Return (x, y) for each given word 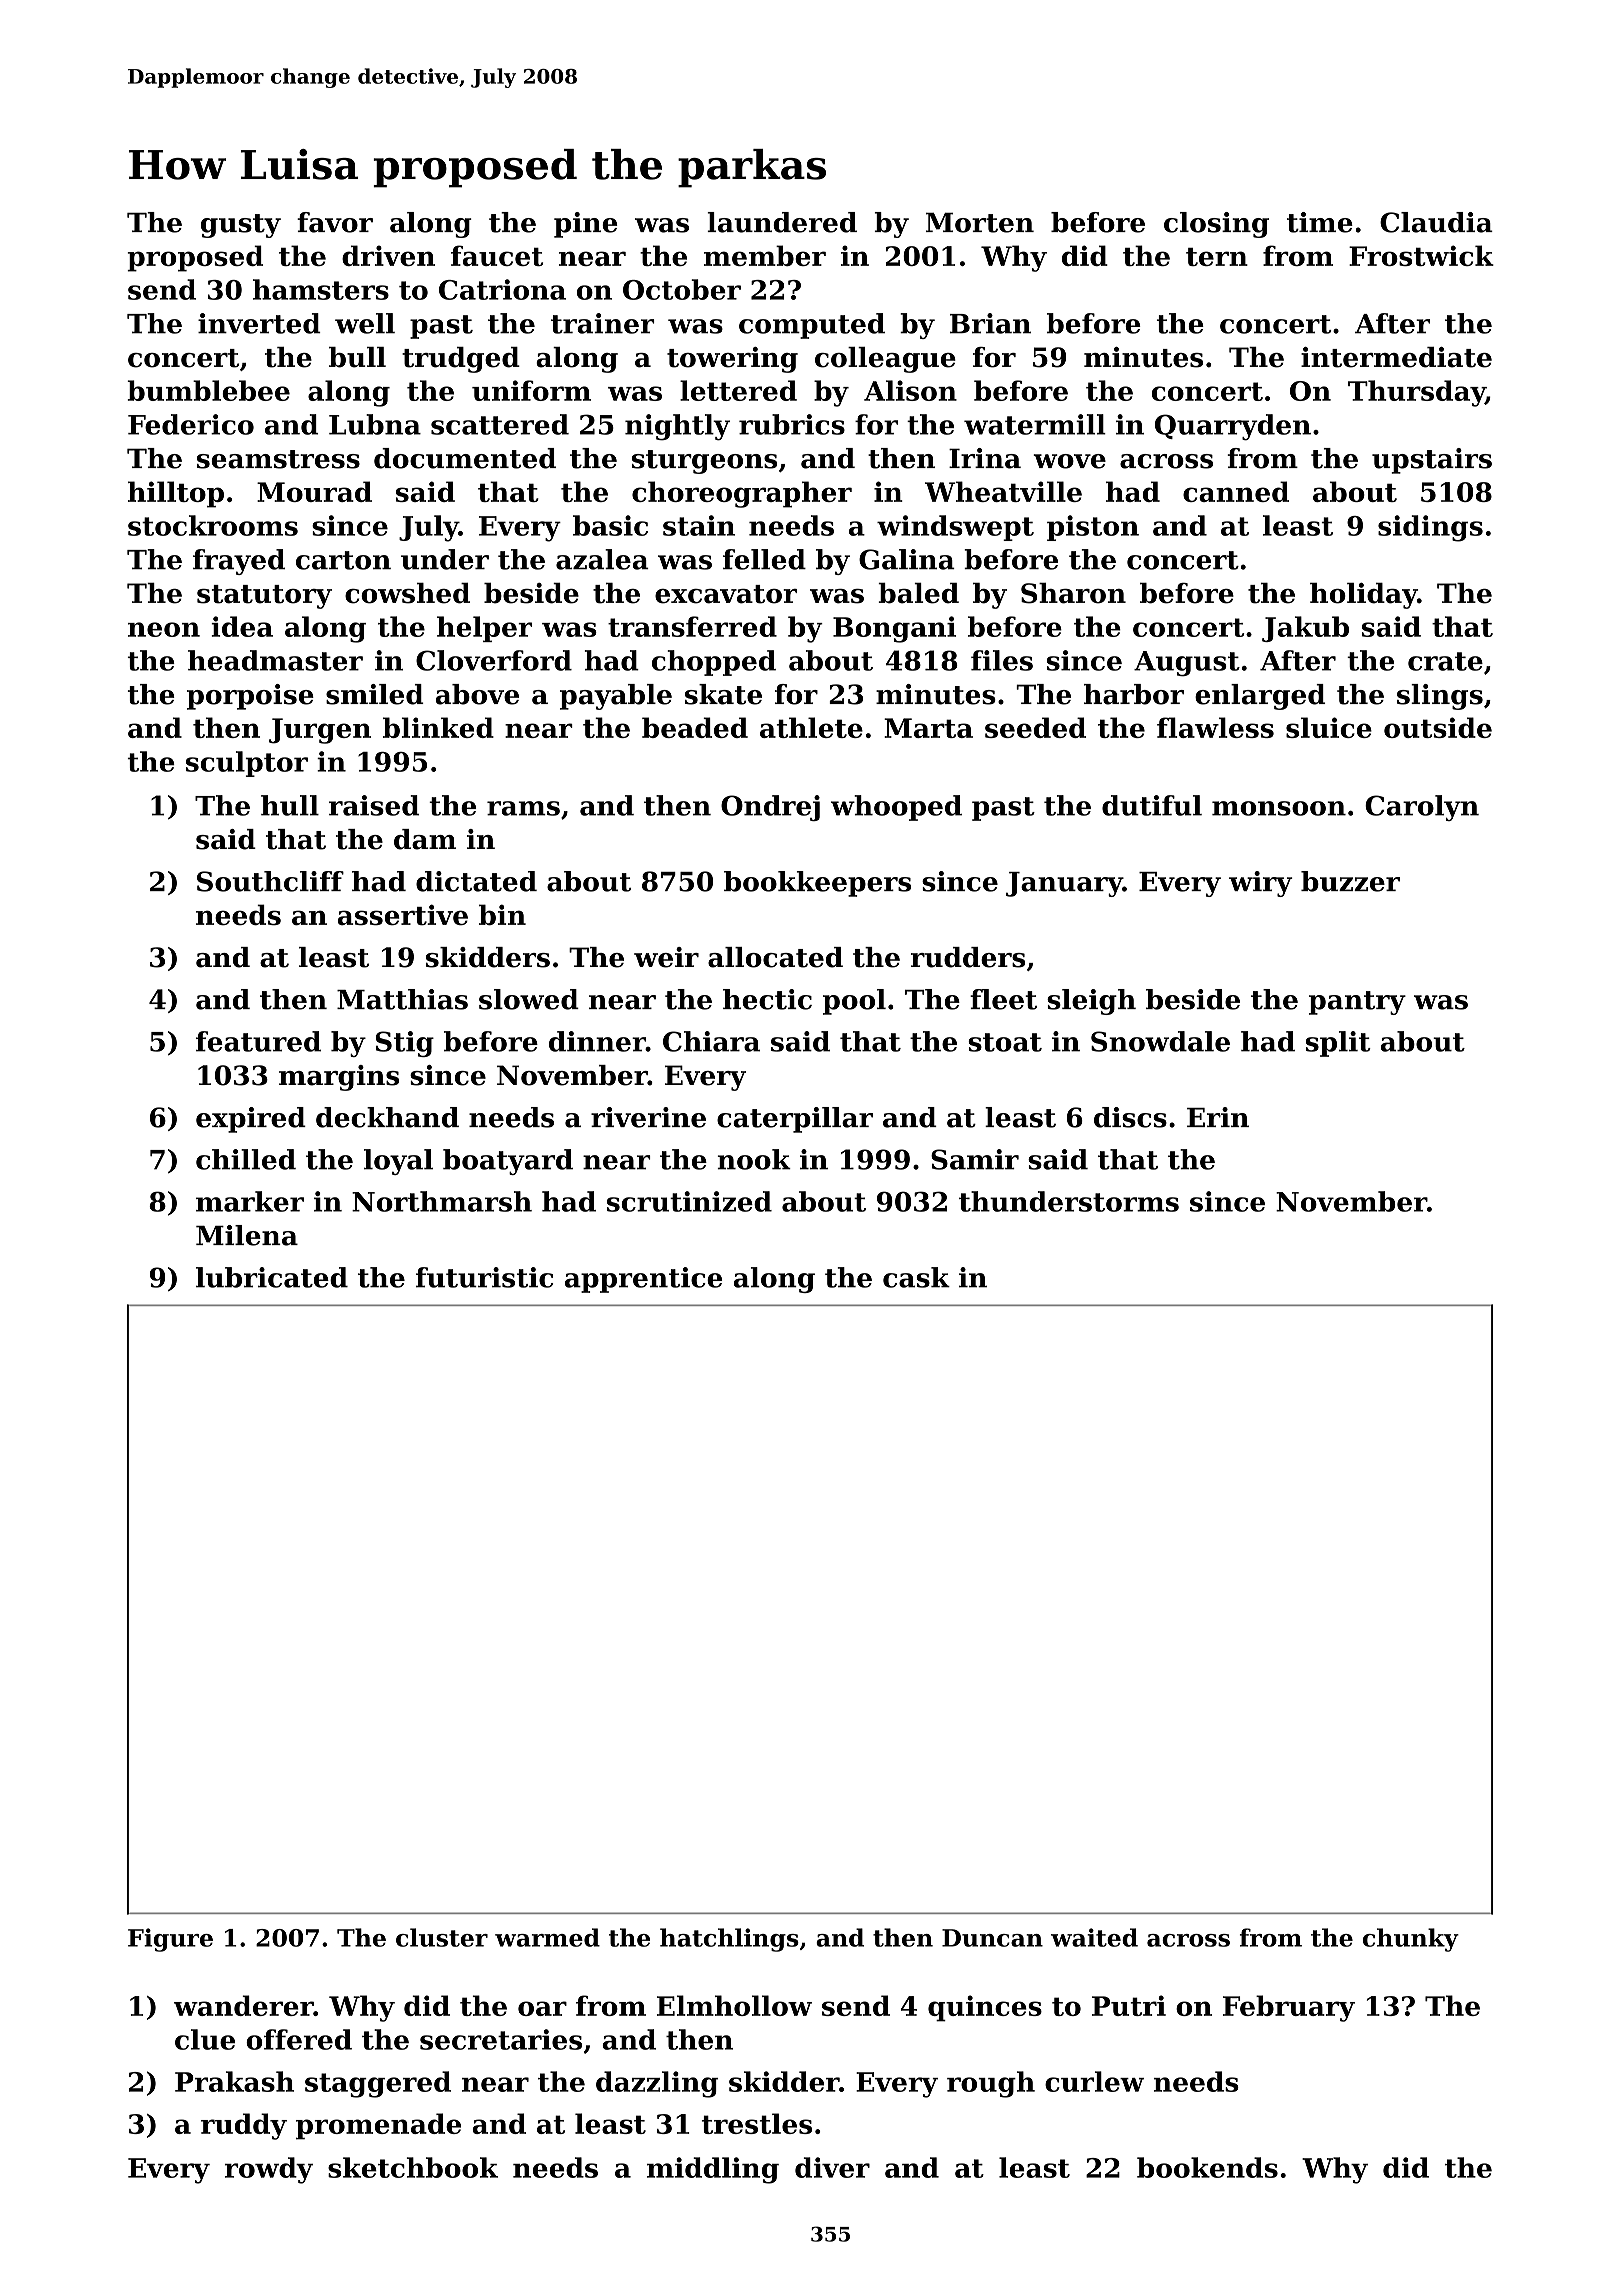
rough (991, 2084)
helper (484, 629)
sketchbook (413, 2167)
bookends (1207, 2167)
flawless (1215, 727)
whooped (896, 808)
